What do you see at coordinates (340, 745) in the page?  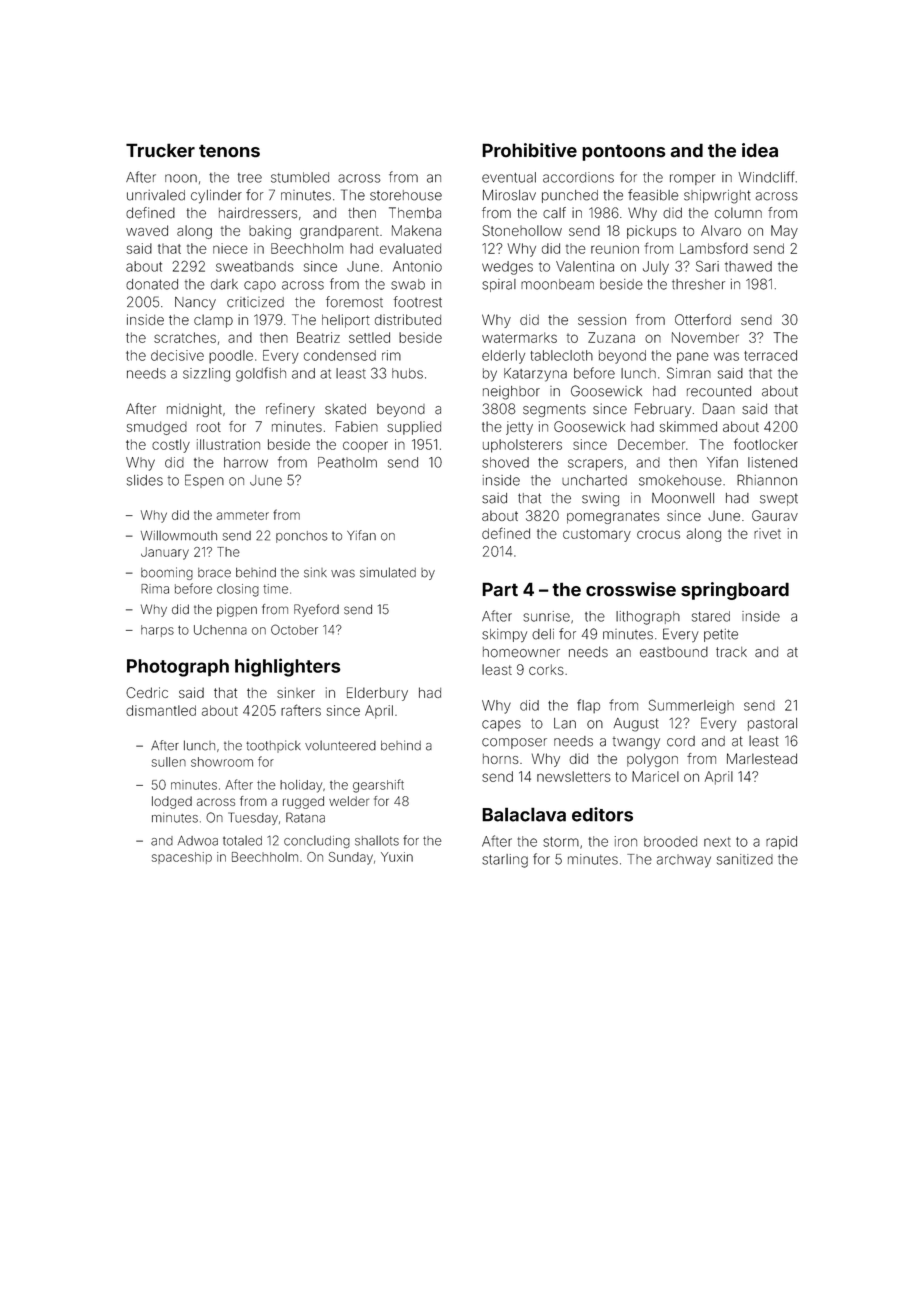 I see `volunteered` at bounding box center [340, 745].
